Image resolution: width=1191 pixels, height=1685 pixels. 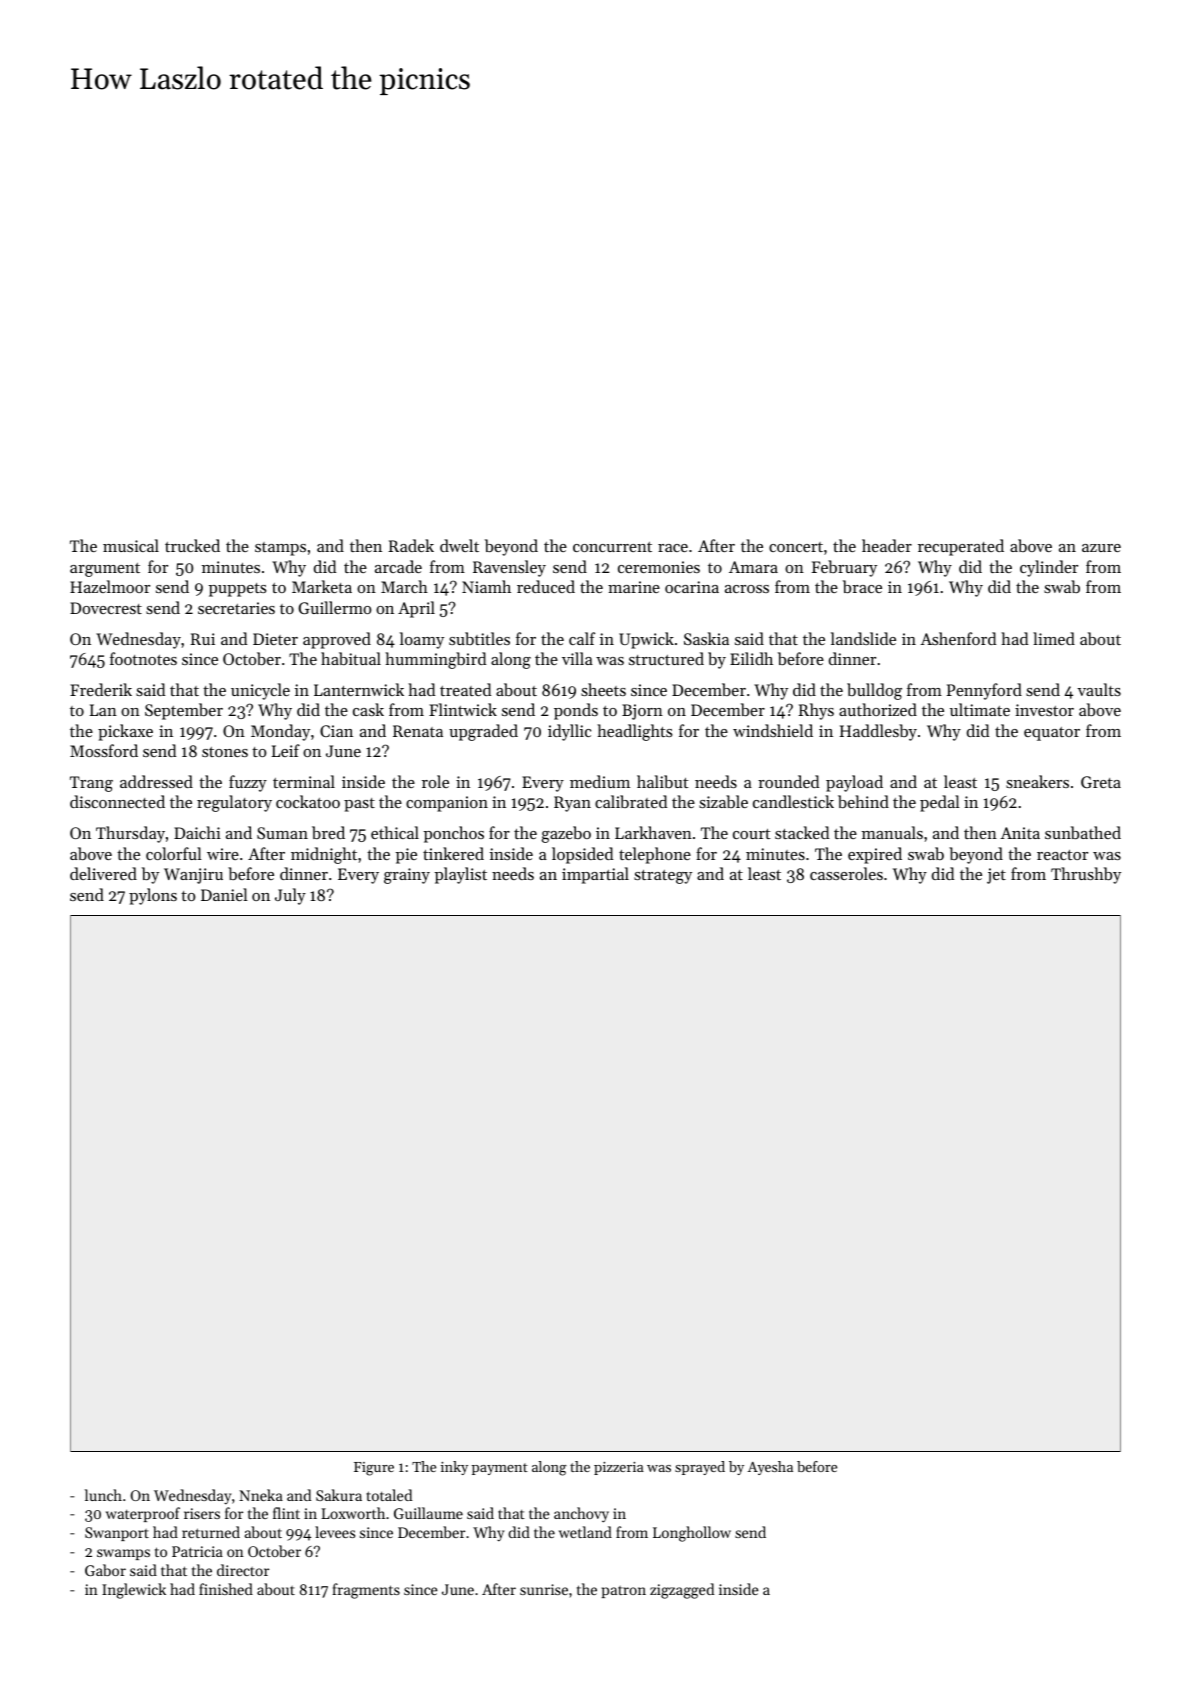 I want to click on jet, so click(x=996, y=876).
